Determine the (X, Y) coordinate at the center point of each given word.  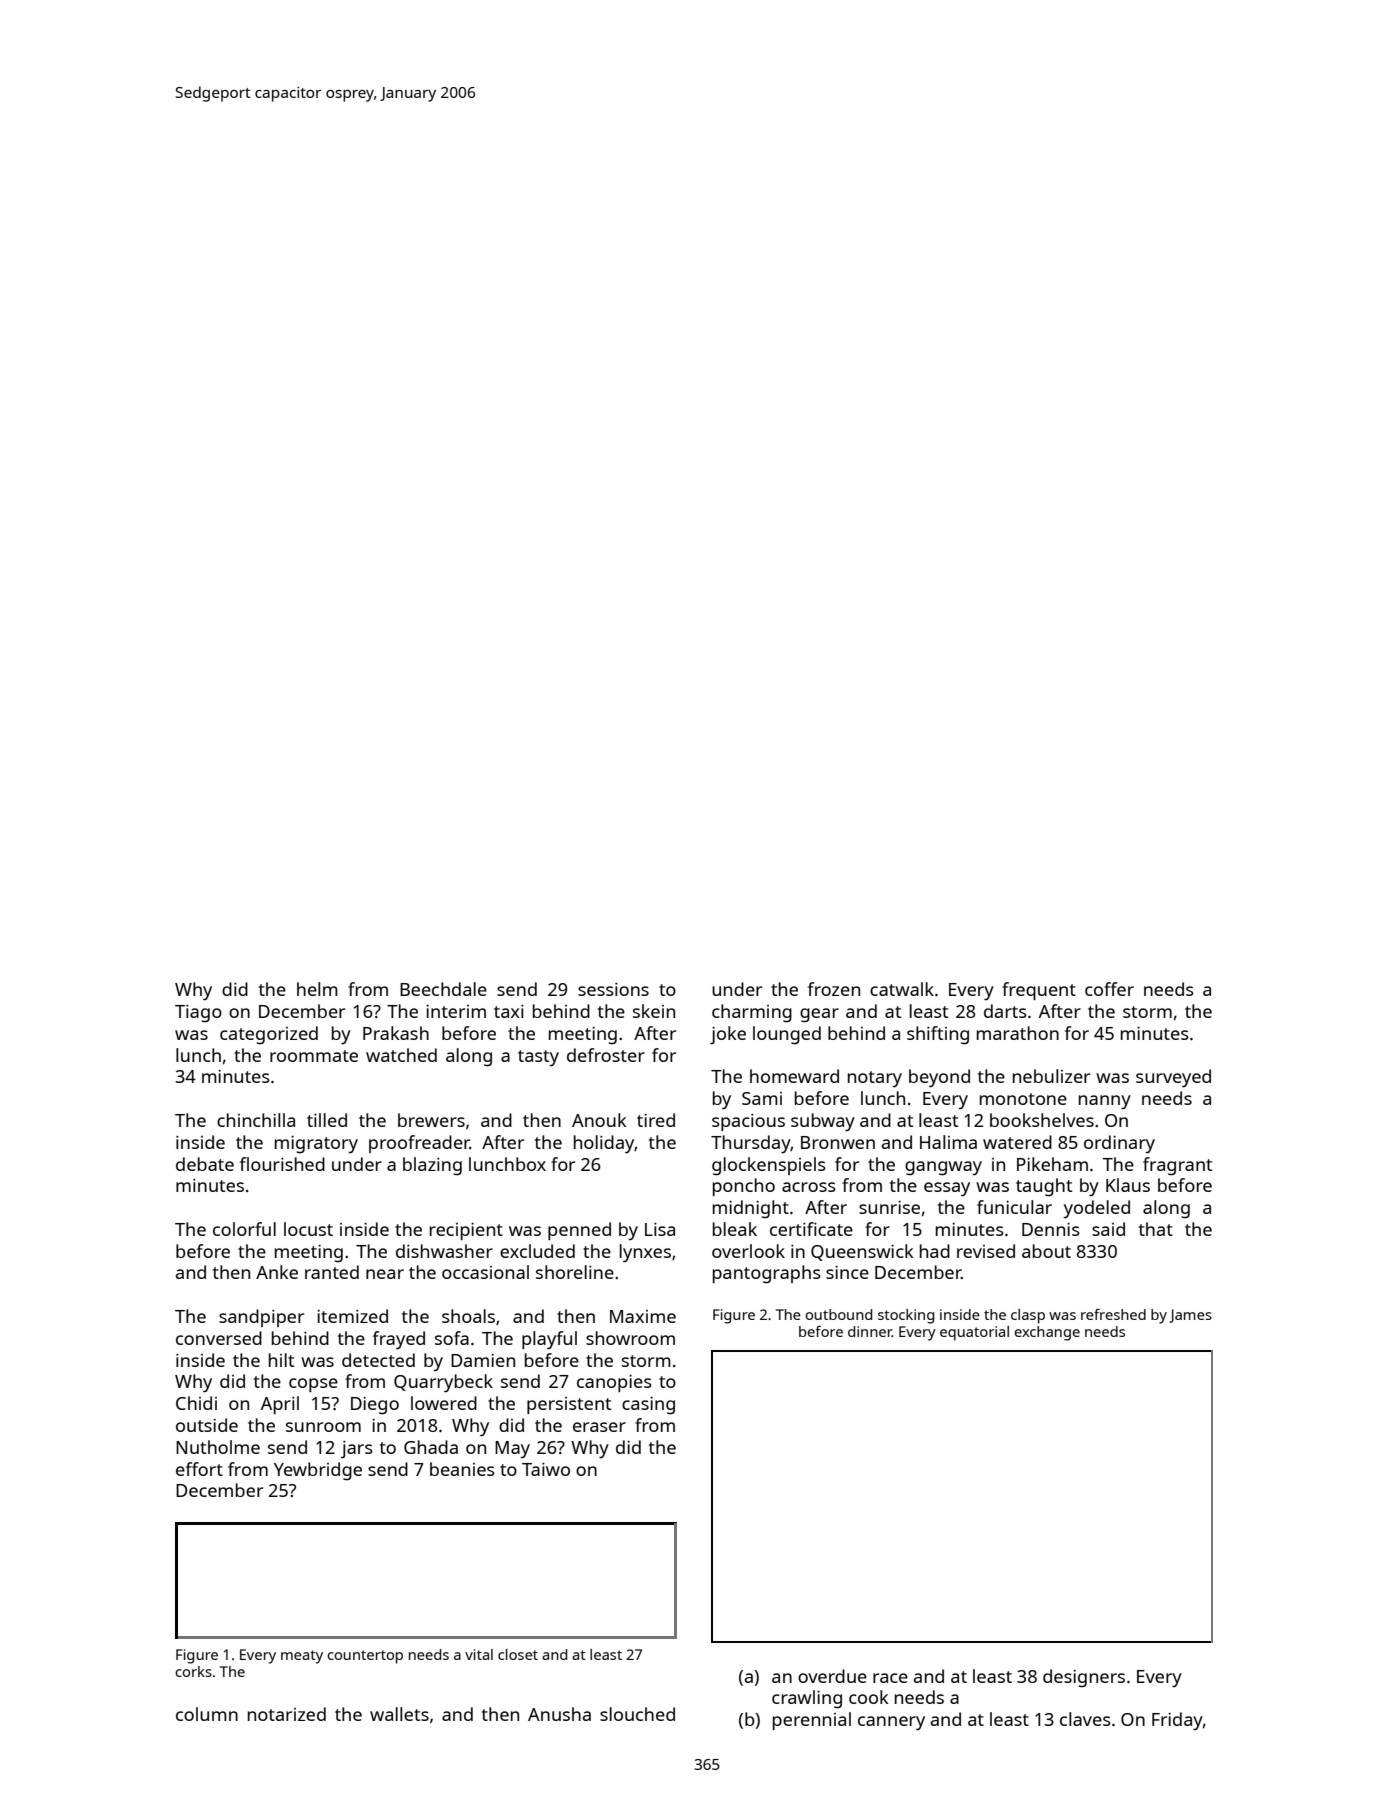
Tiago (198, 1014)
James (1190, 1316)
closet (518, 1654)
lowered (444, 1403)
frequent (1039, 991)
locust (308, 1229)
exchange (1047, 1333)
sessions (613, 989)
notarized (287, 1714)
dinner (870, 1331)
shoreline (575, 1272)
